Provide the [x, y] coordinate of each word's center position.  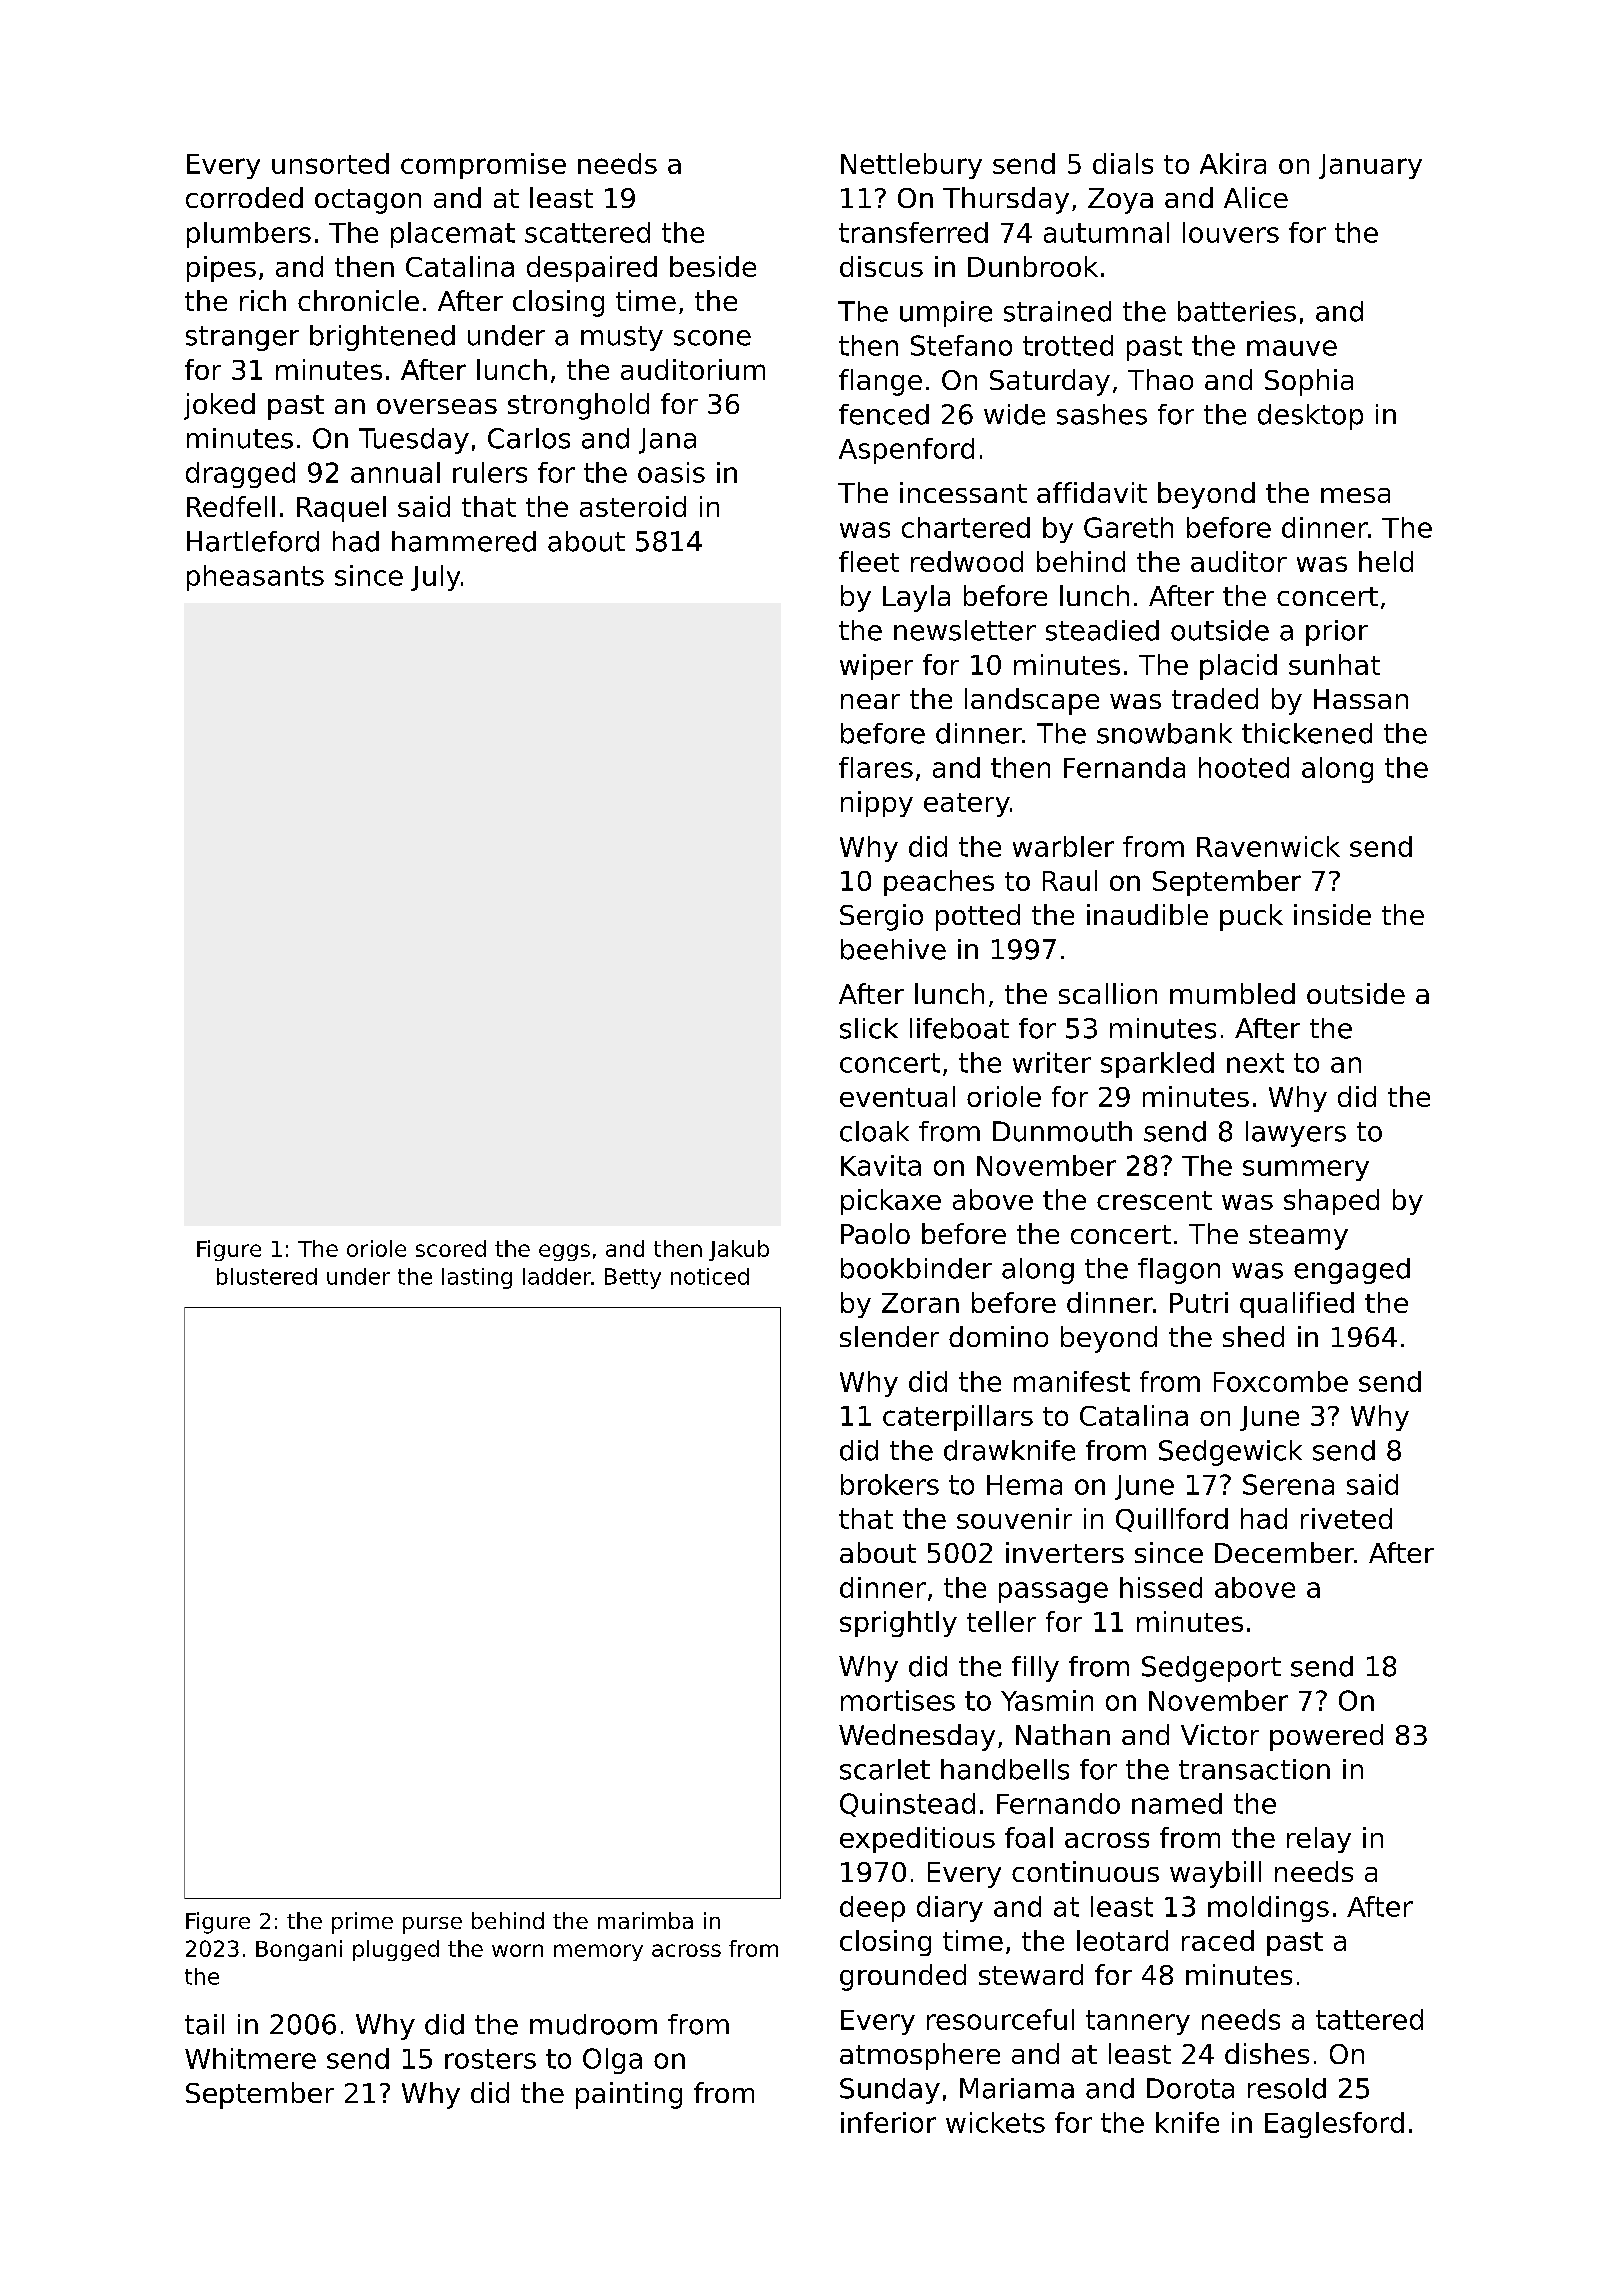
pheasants [255, 578]
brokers [890, 1484]
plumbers [249, 235]
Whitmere [250, 2058]
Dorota [1190, 2088]
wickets [995, 2122]
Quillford [1172, 1520]
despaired [592, 269]
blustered [267, 1276]
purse [432, 1925]
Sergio [881, 917]
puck [1251, 917]
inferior [888, 2122]
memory [598, 1952]
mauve [1292, 348]
